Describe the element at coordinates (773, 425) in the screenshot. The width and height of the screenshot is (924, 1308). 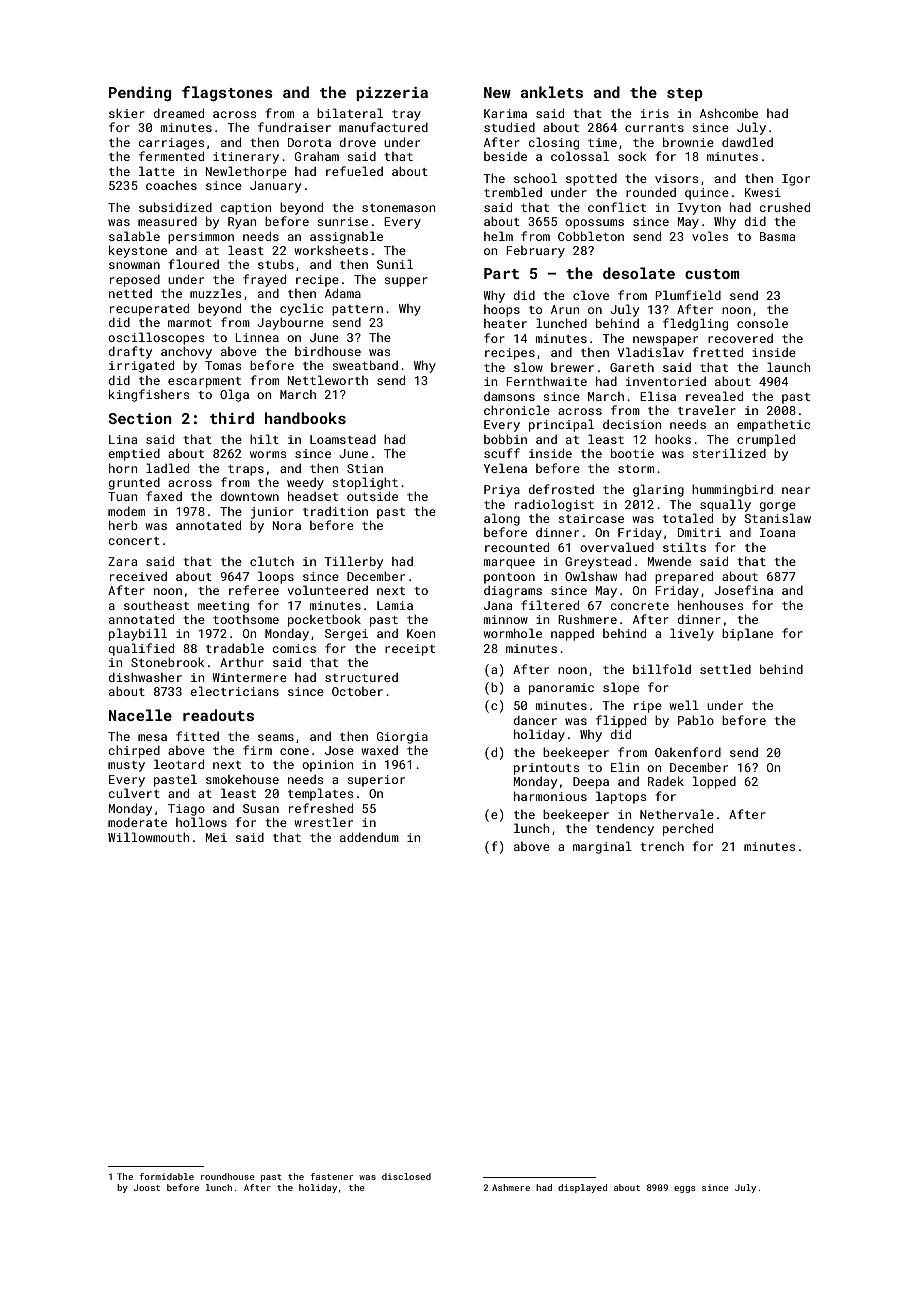
I see `empathetic` at that location.
